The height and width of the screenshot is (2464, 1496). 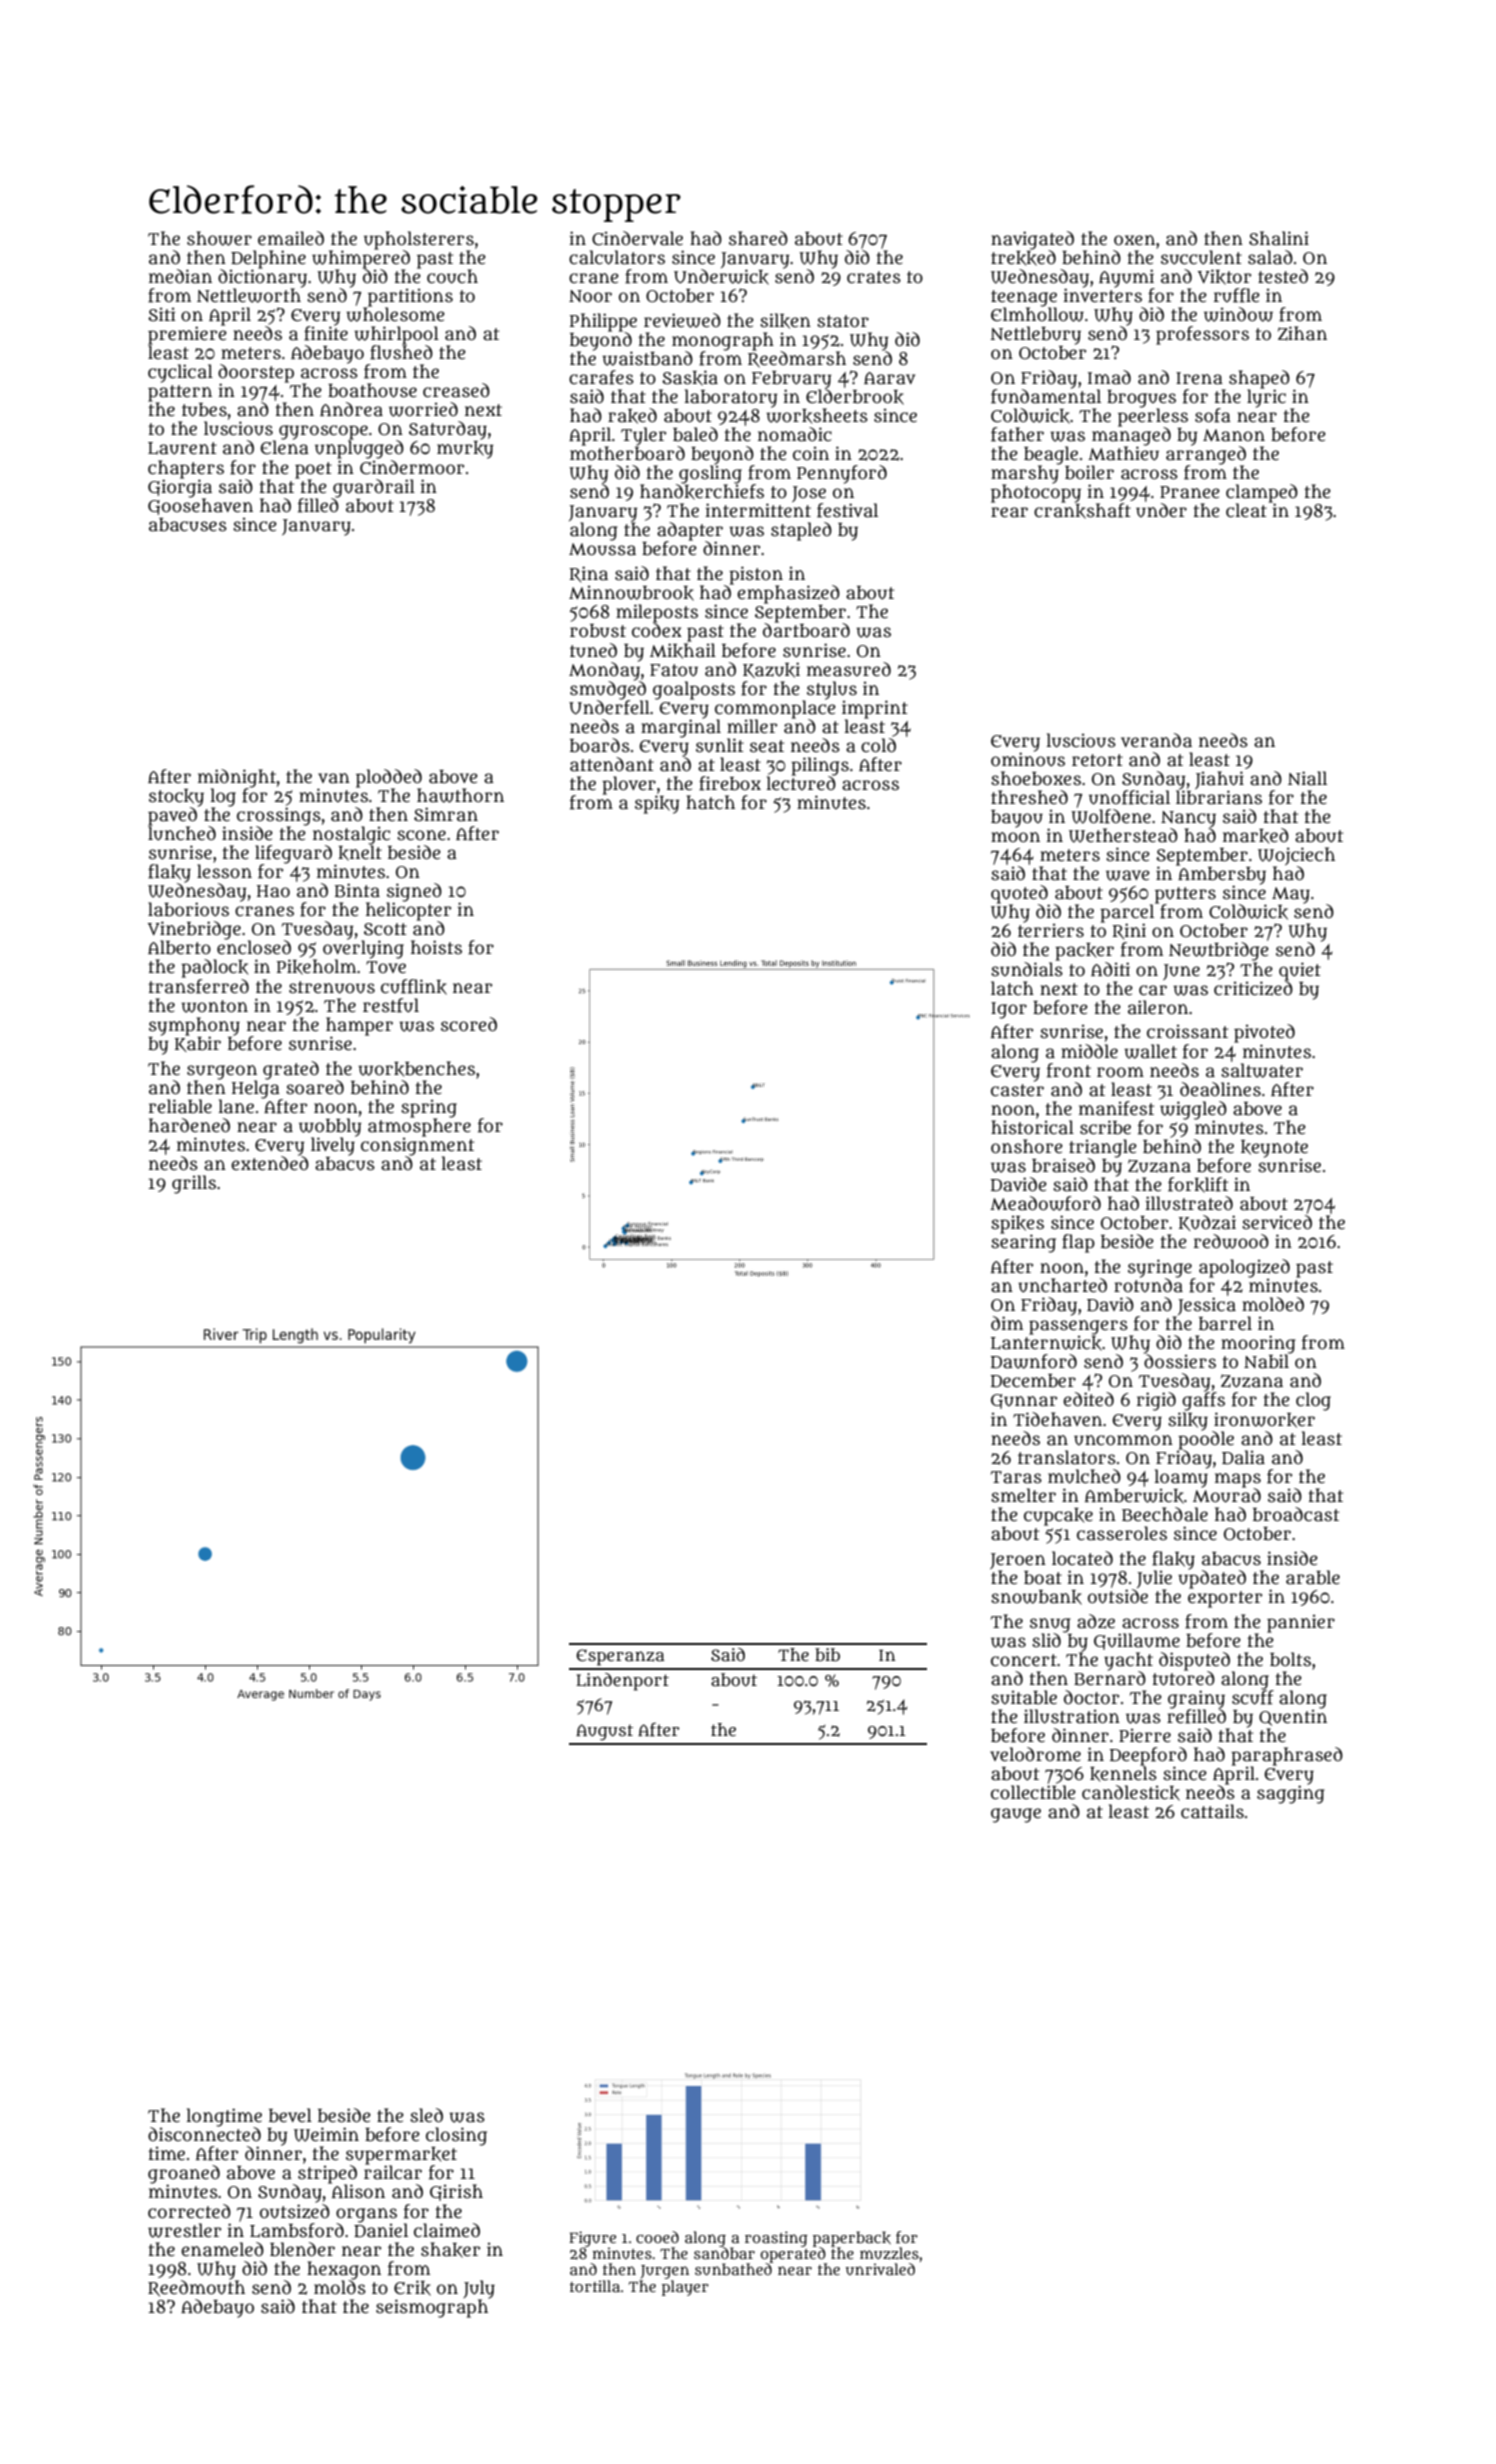 I want to click on spikes, so click(x=1017, y=1225).
